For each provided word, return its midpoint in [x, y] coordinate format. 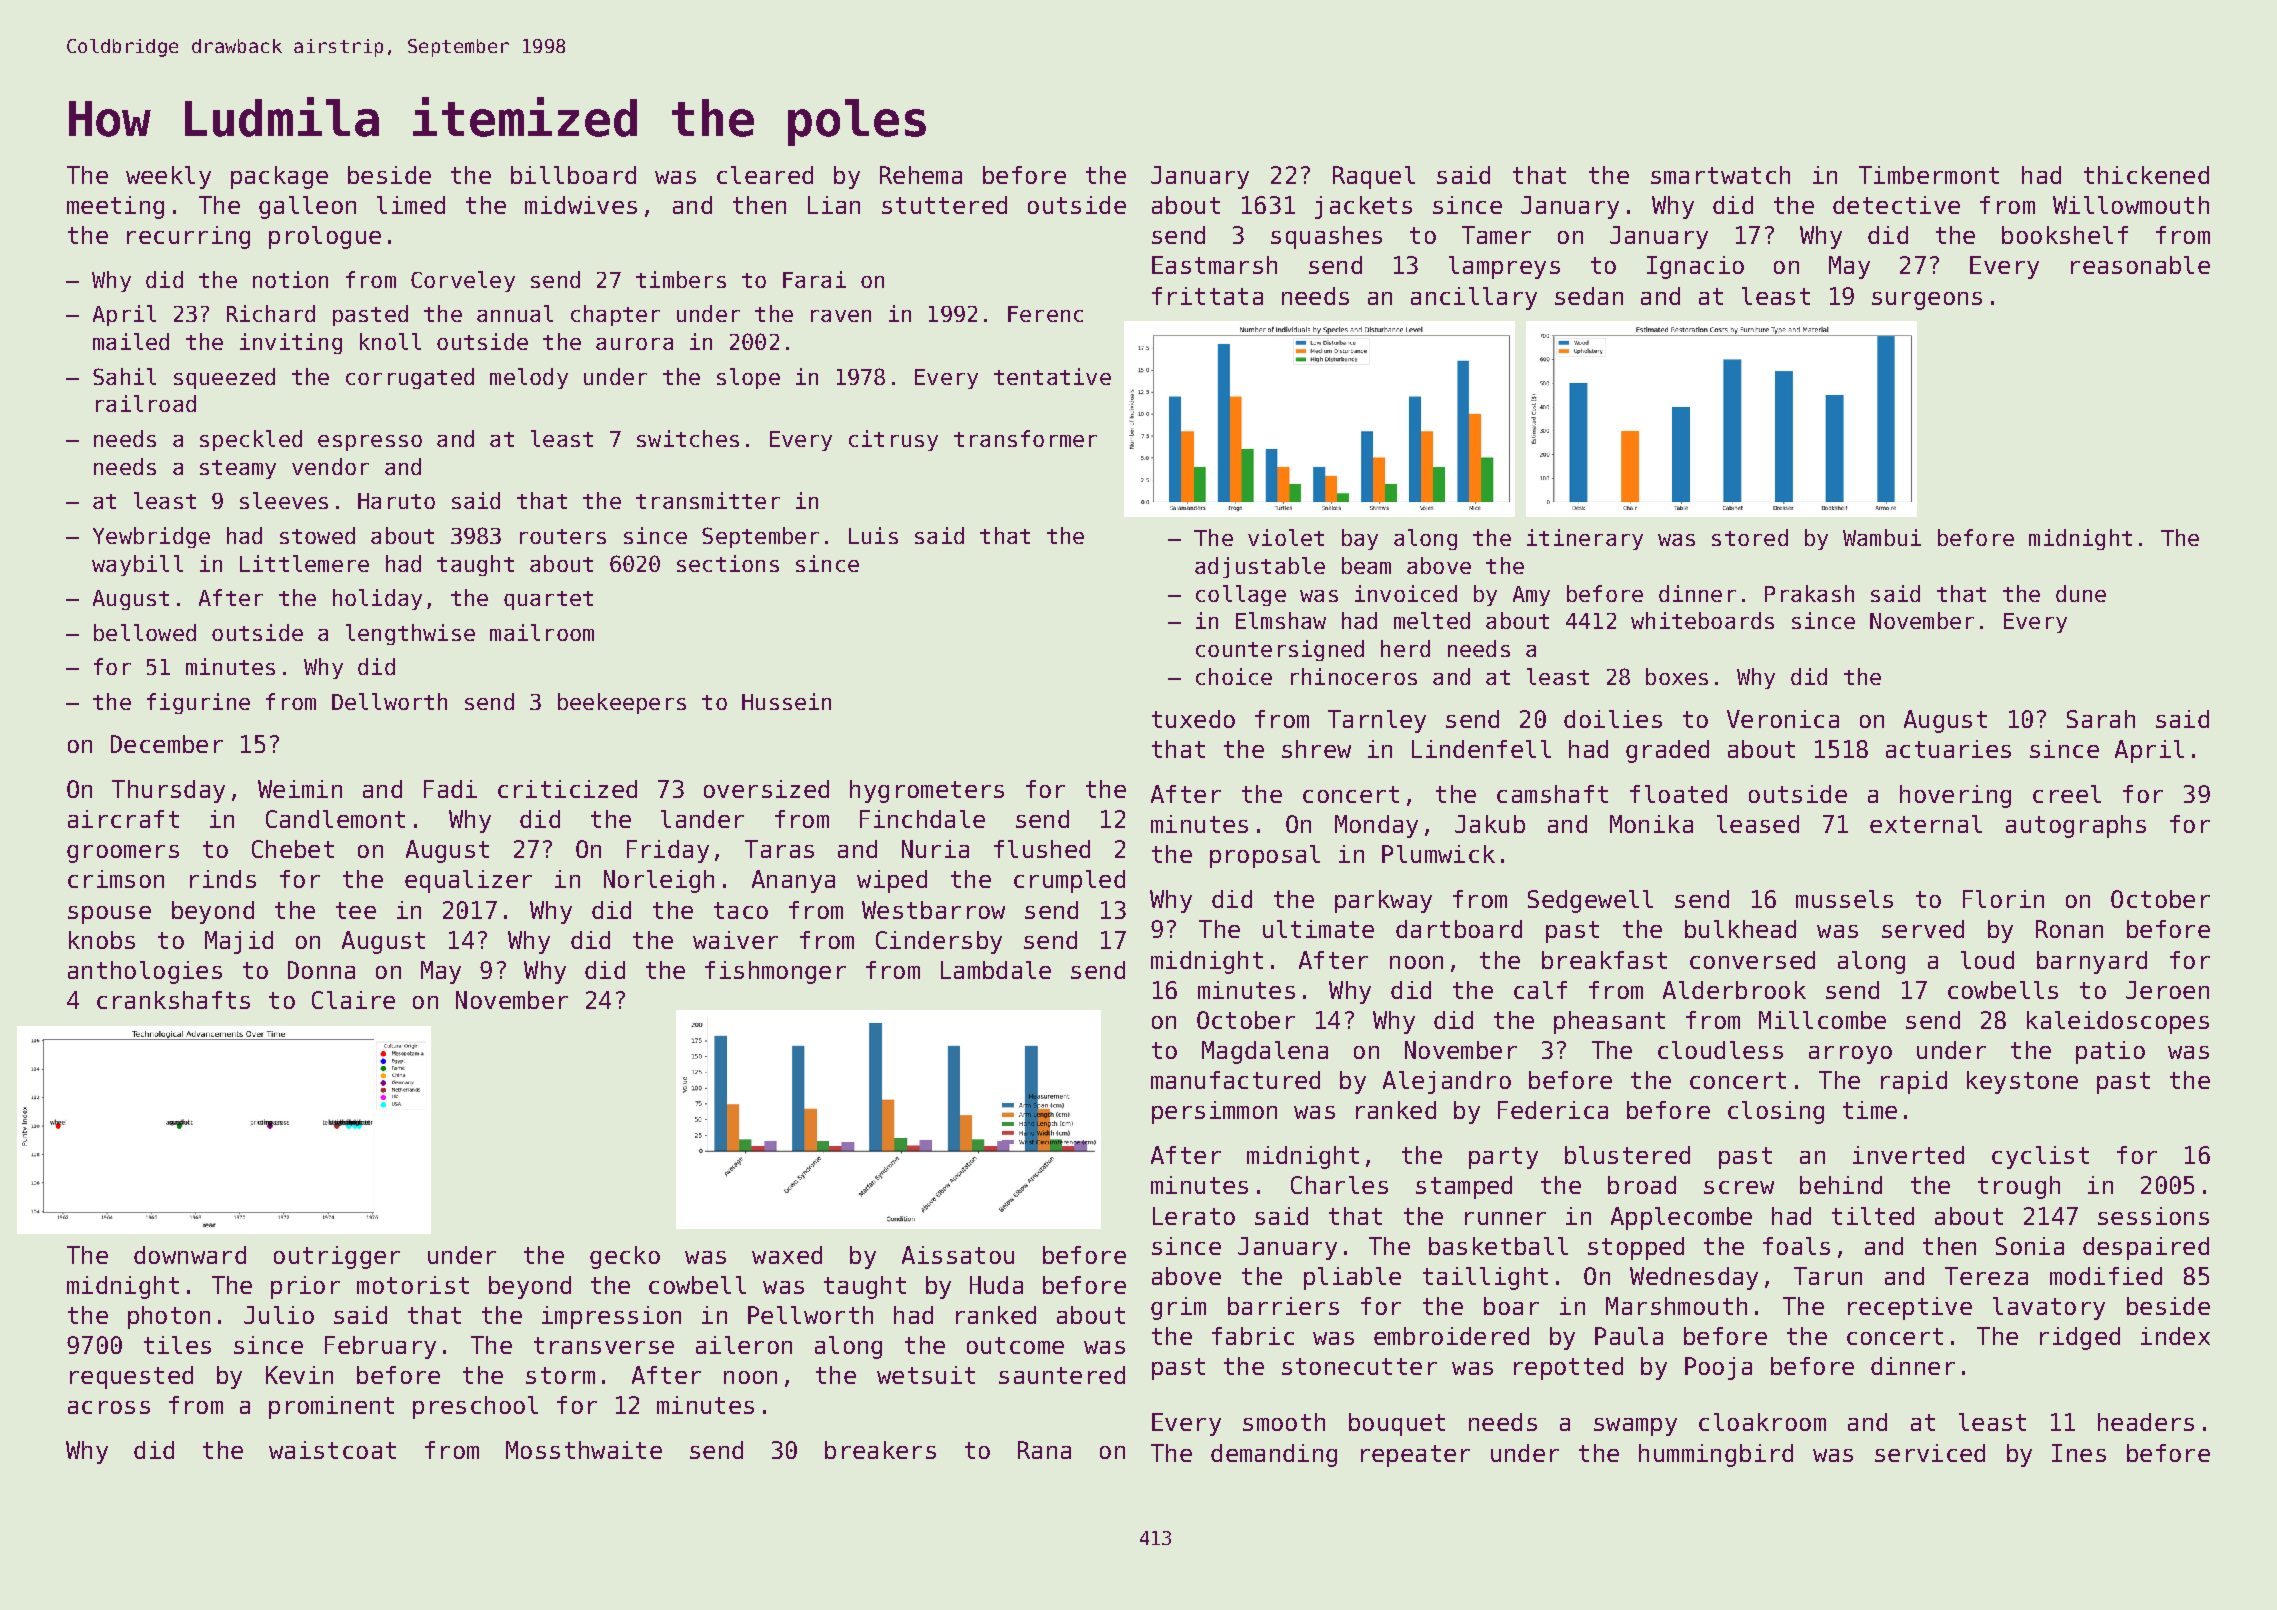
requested [131, 1377]
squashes [1326, 237]
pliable [1352, 1278]
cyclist [2040, 1157]
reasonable [2140, 265]
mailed [131, 341]
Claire [353, 1000]
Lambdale [996, 970]
